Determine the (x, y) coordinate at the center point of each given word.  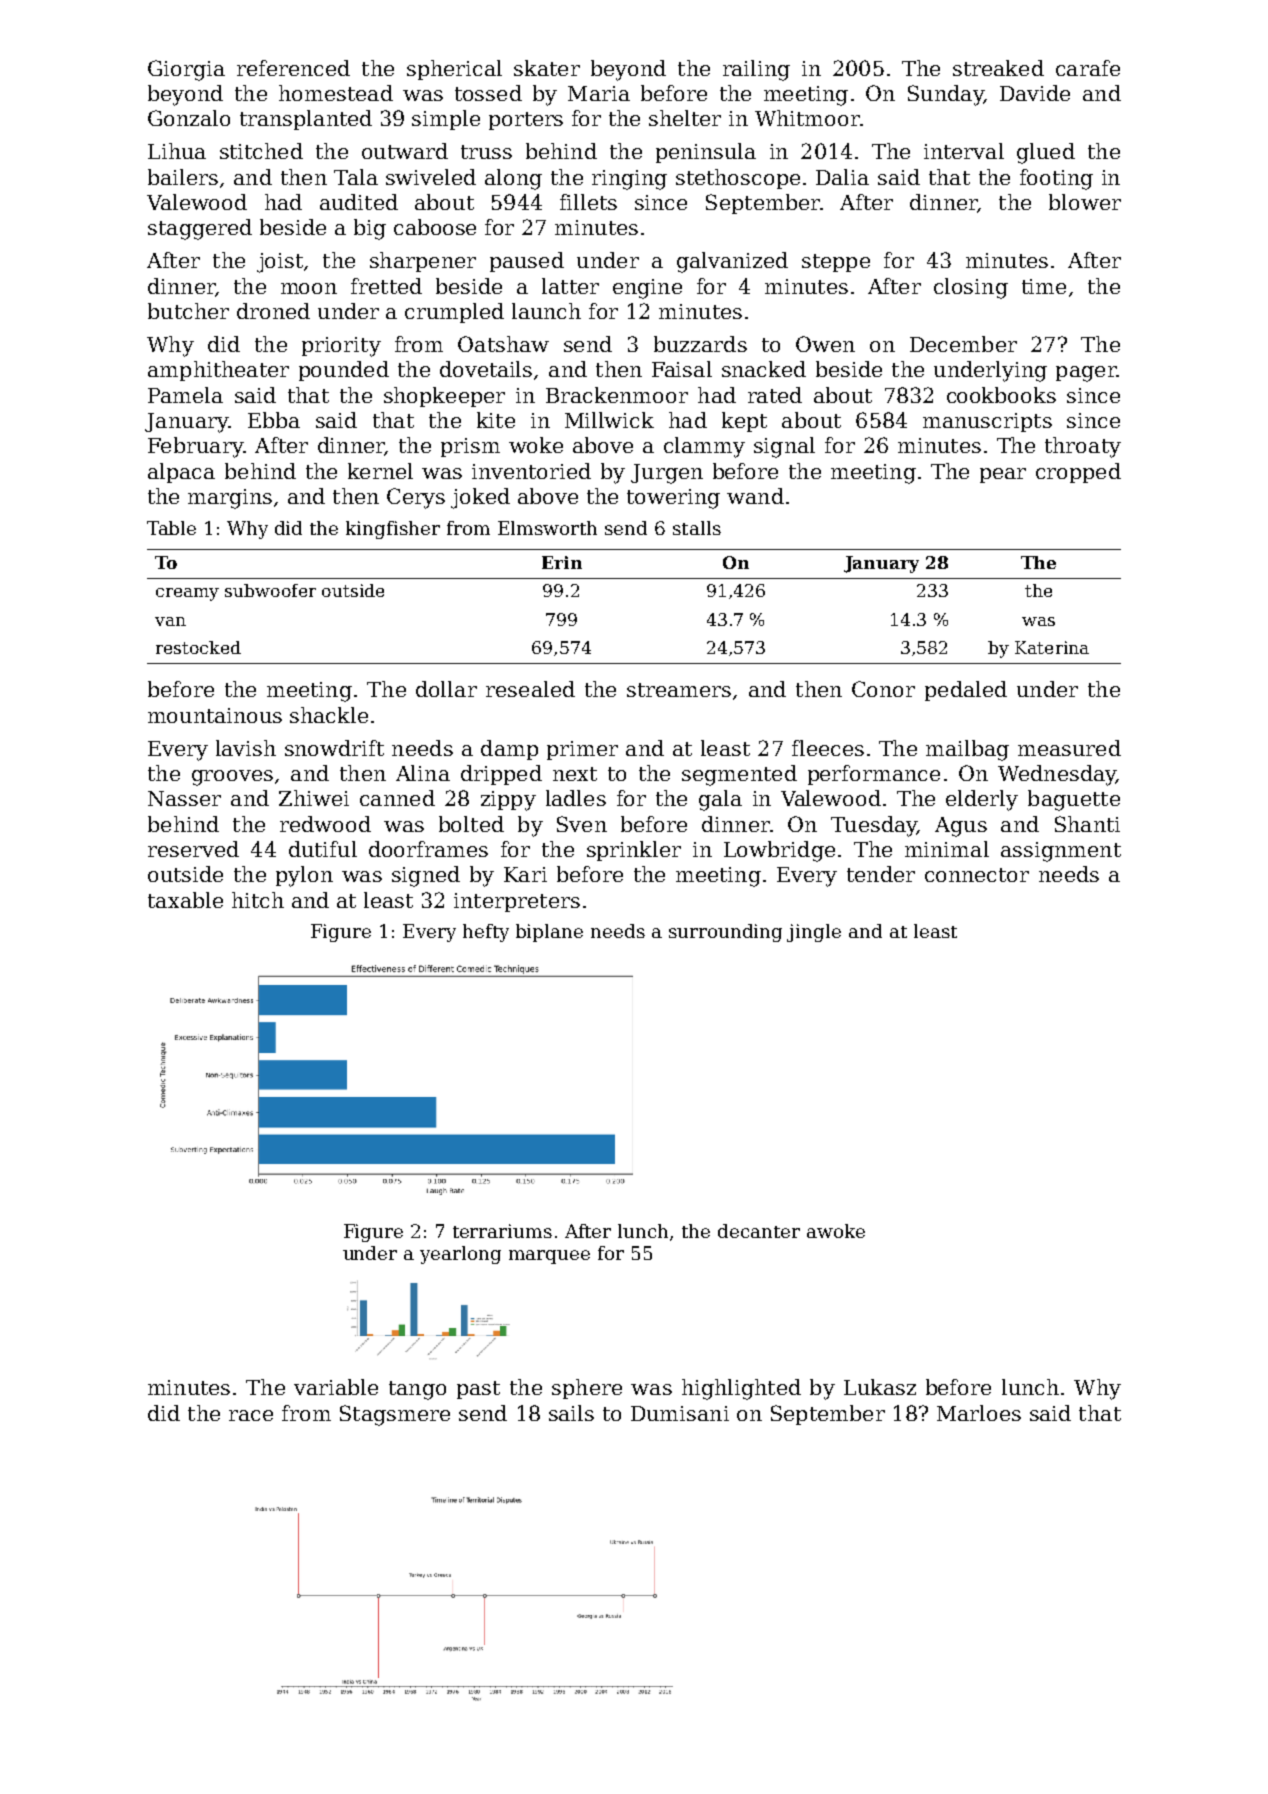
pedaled (966, 691)
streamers (679, 690)
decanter (759, 1231)
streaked (998, 68)
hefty (486, 933)
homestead (336, 93)
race (251, 1415)
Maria (599, 93)
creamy (187, 594)
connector (977, 875)
